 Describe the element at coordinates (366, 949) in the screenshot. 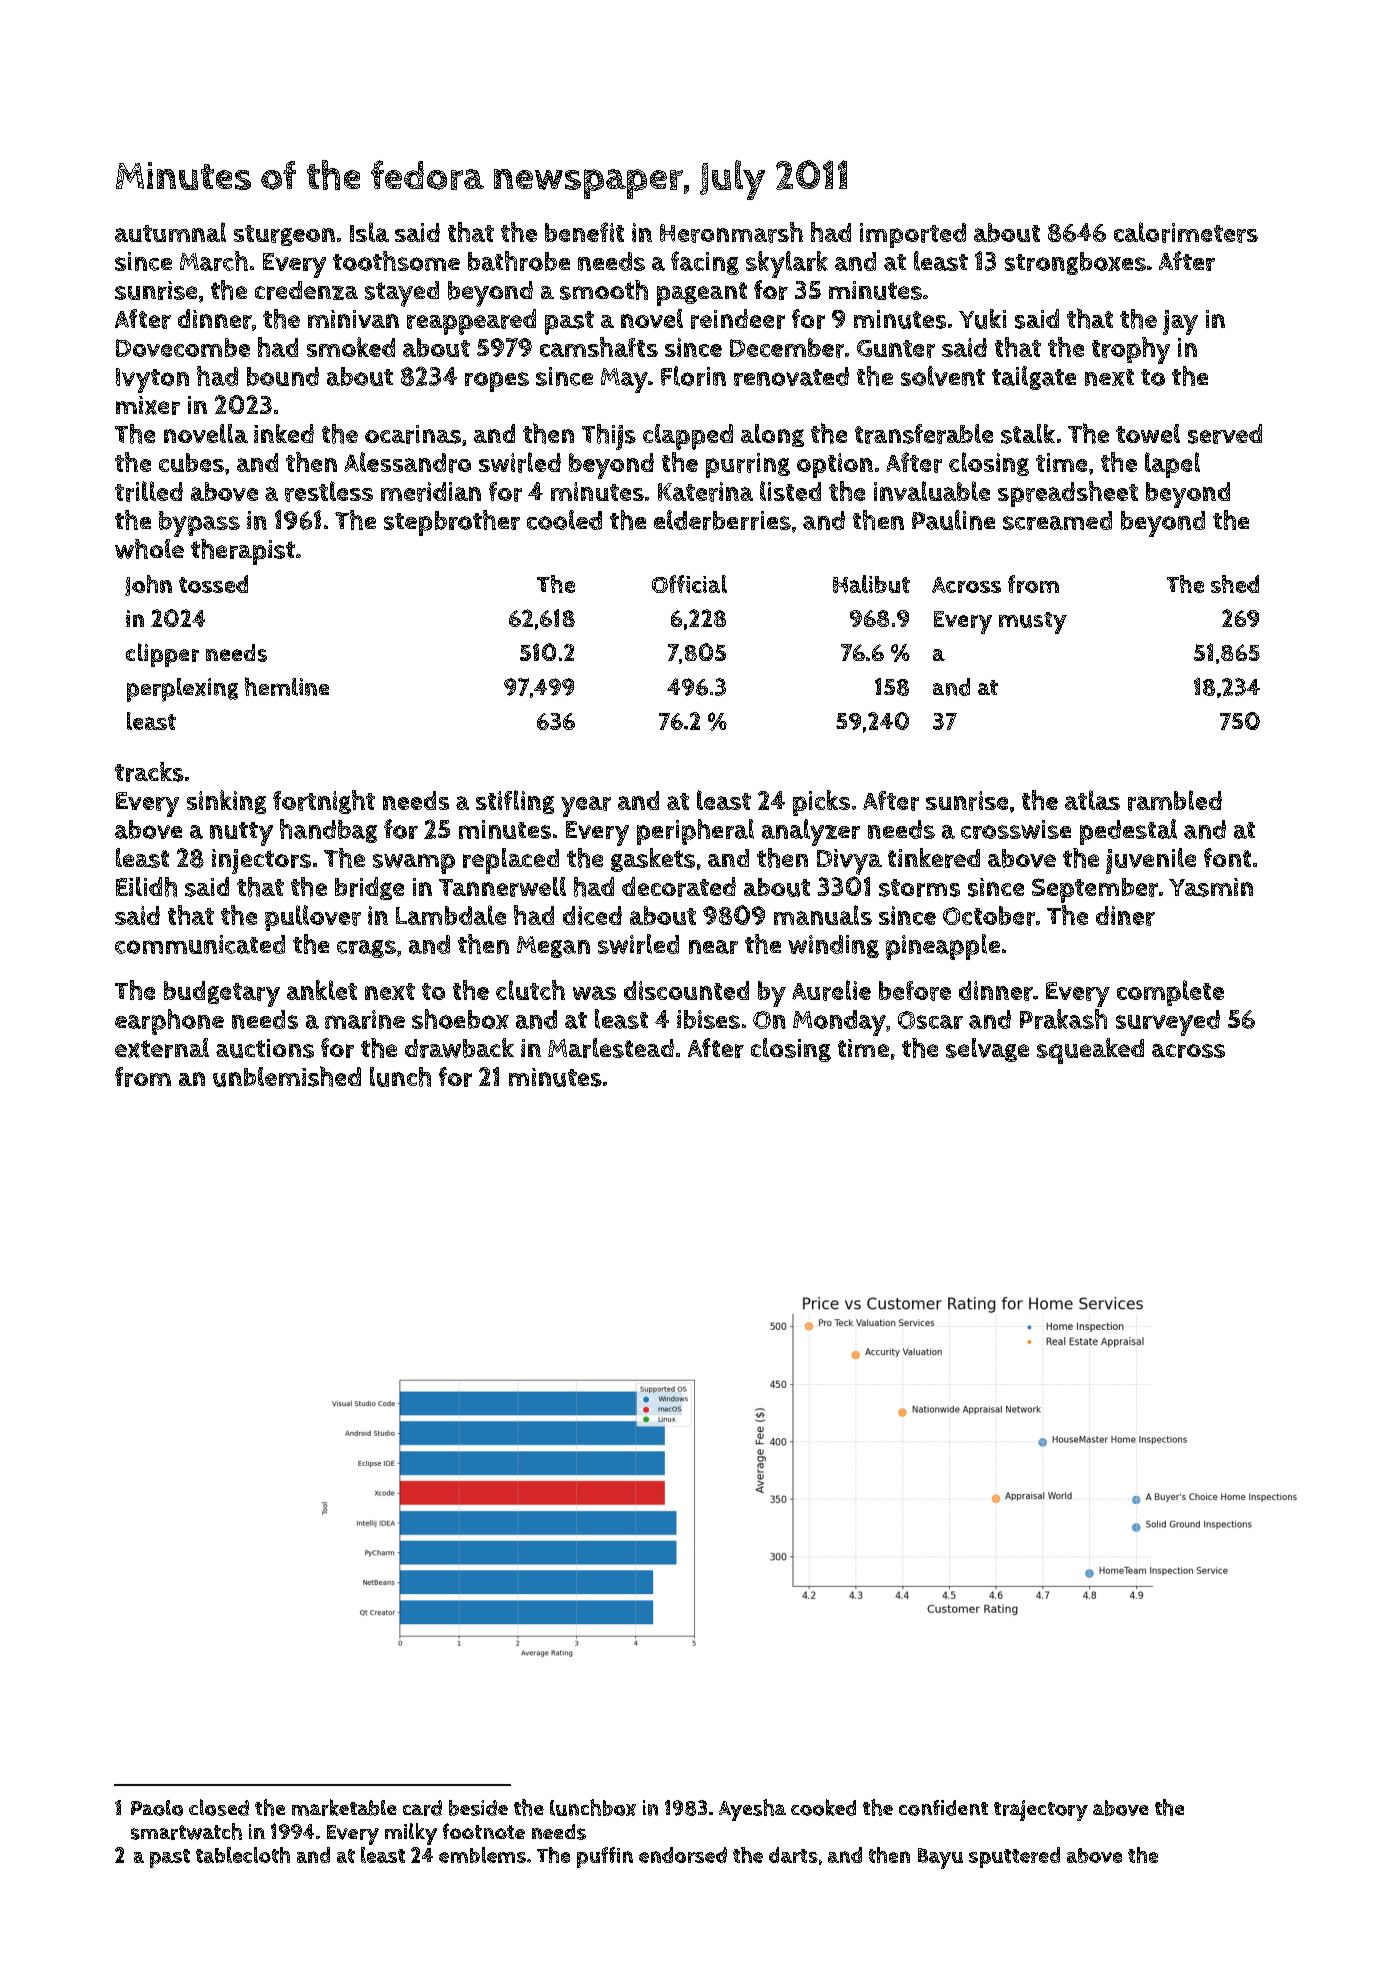

I see `crags` at that location.
